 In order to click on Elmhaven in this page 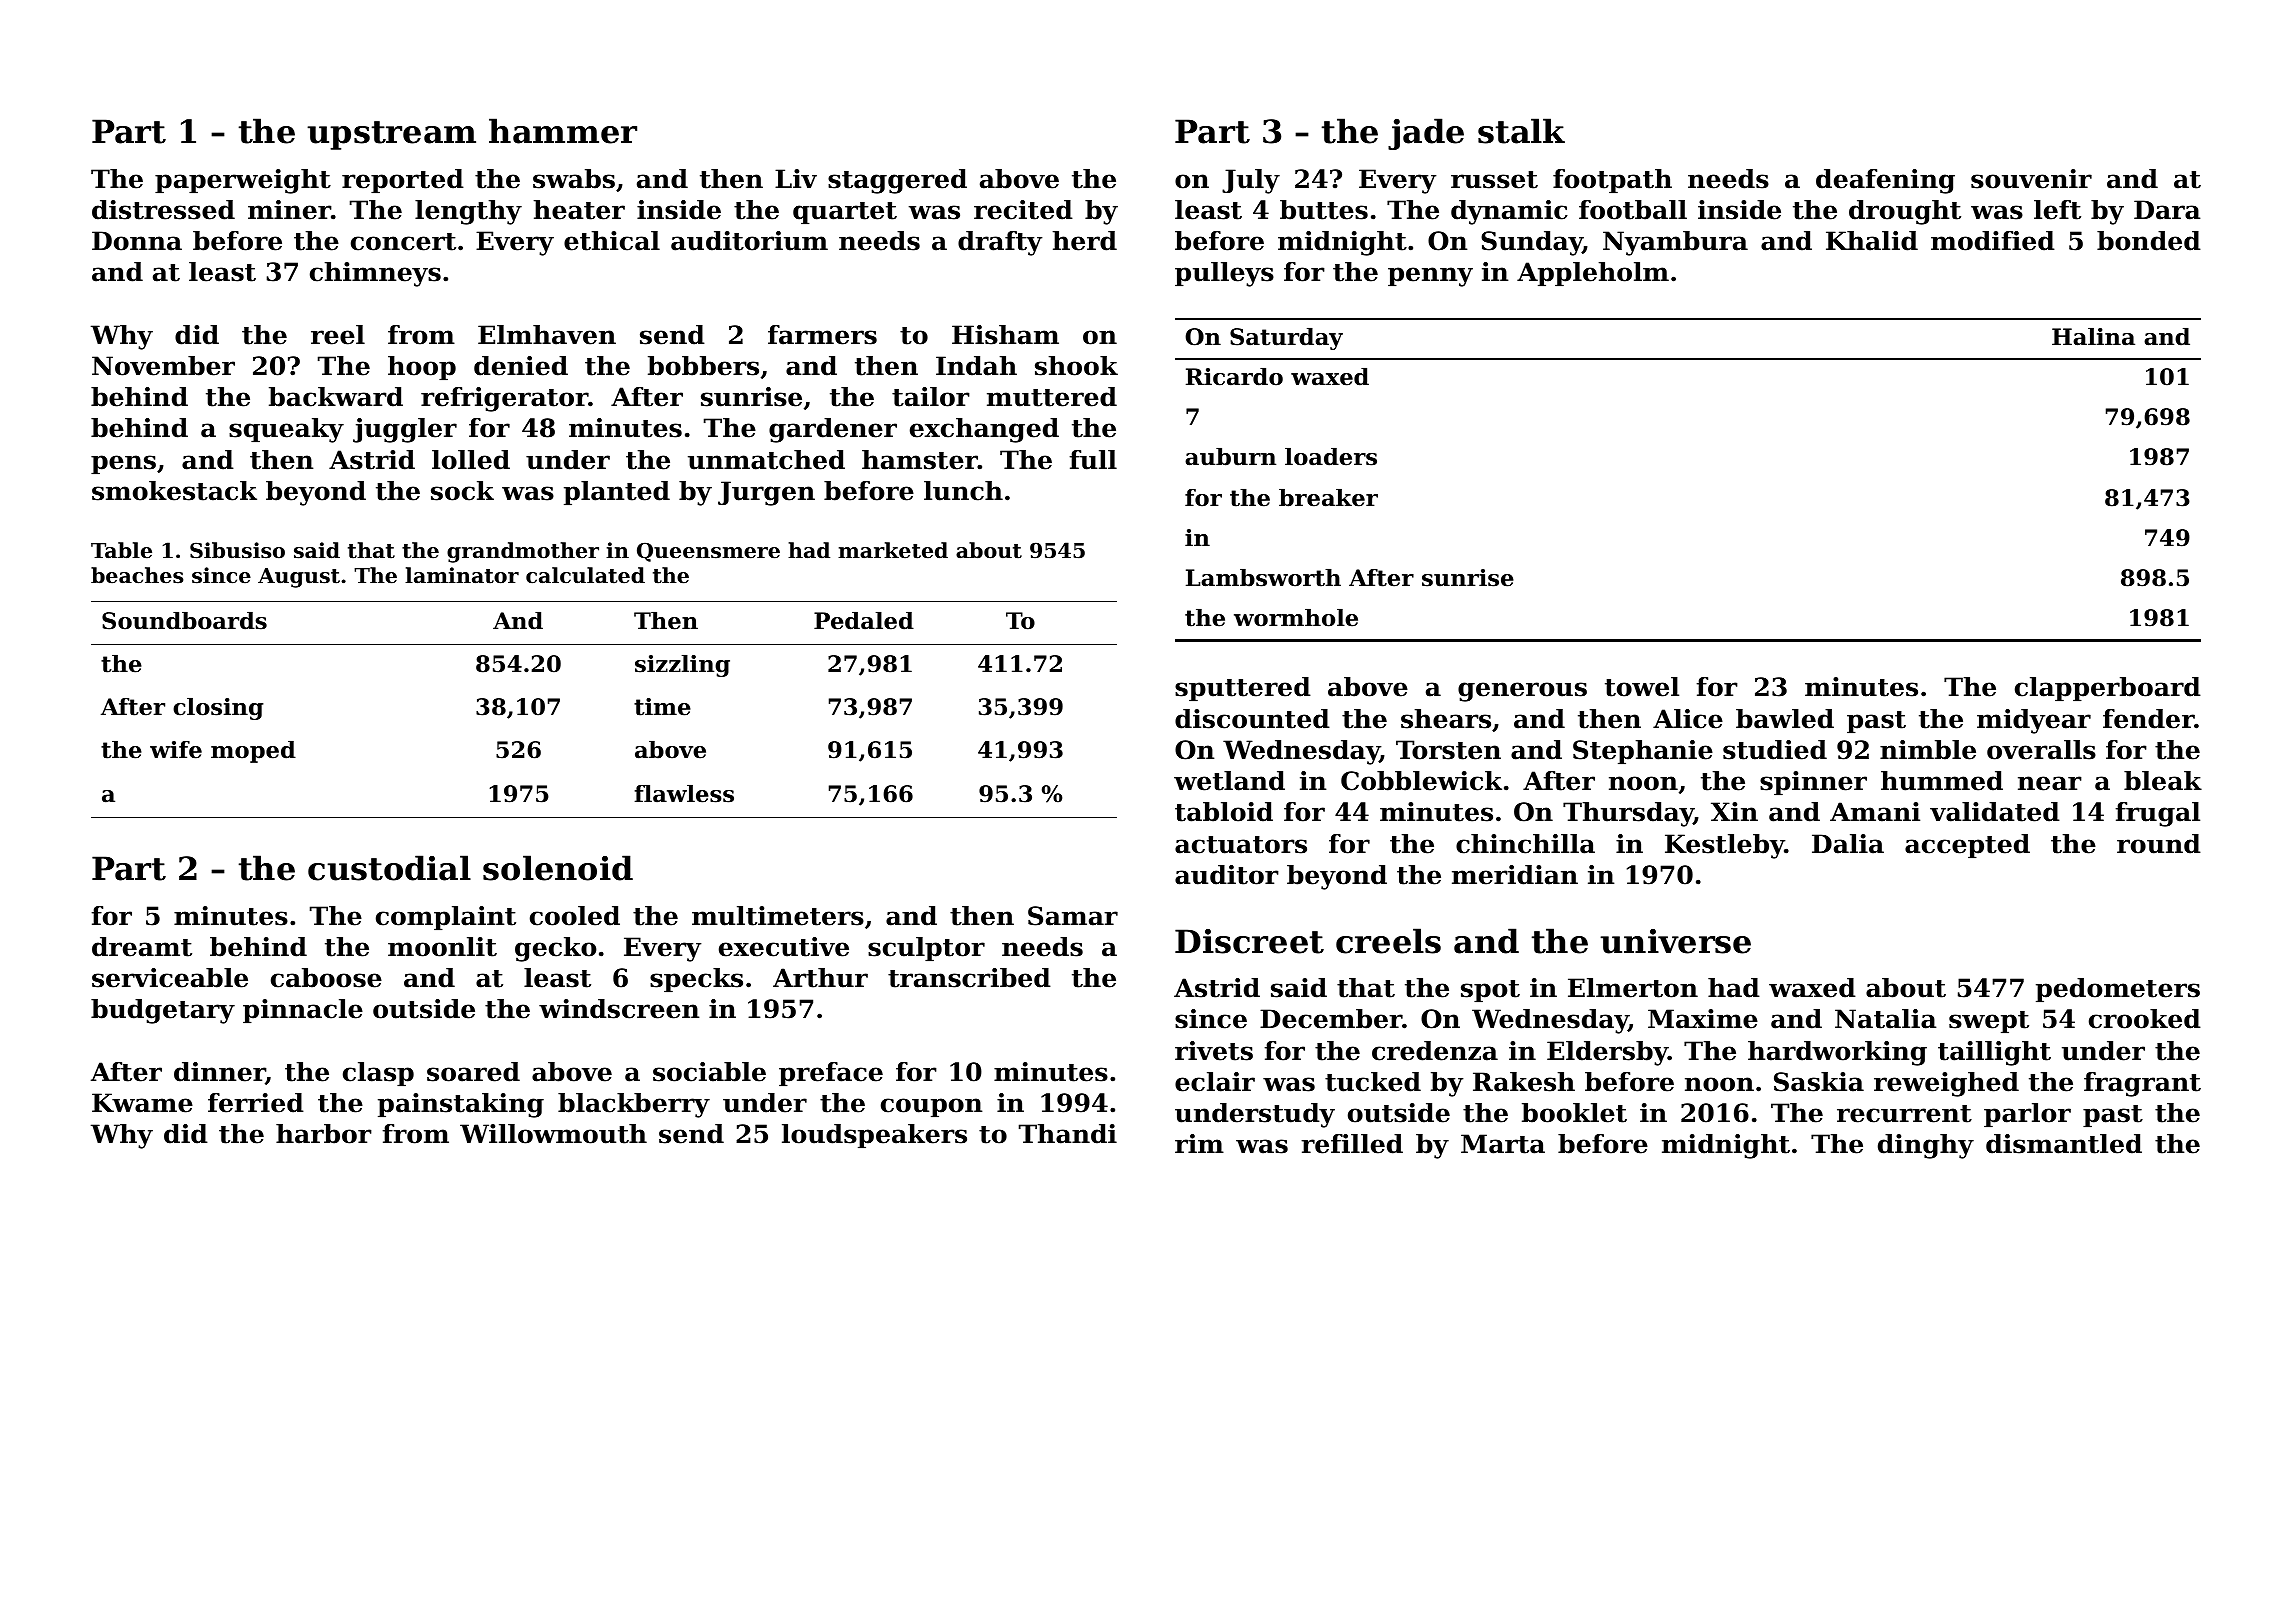, I will do `click(547, 335)`.
